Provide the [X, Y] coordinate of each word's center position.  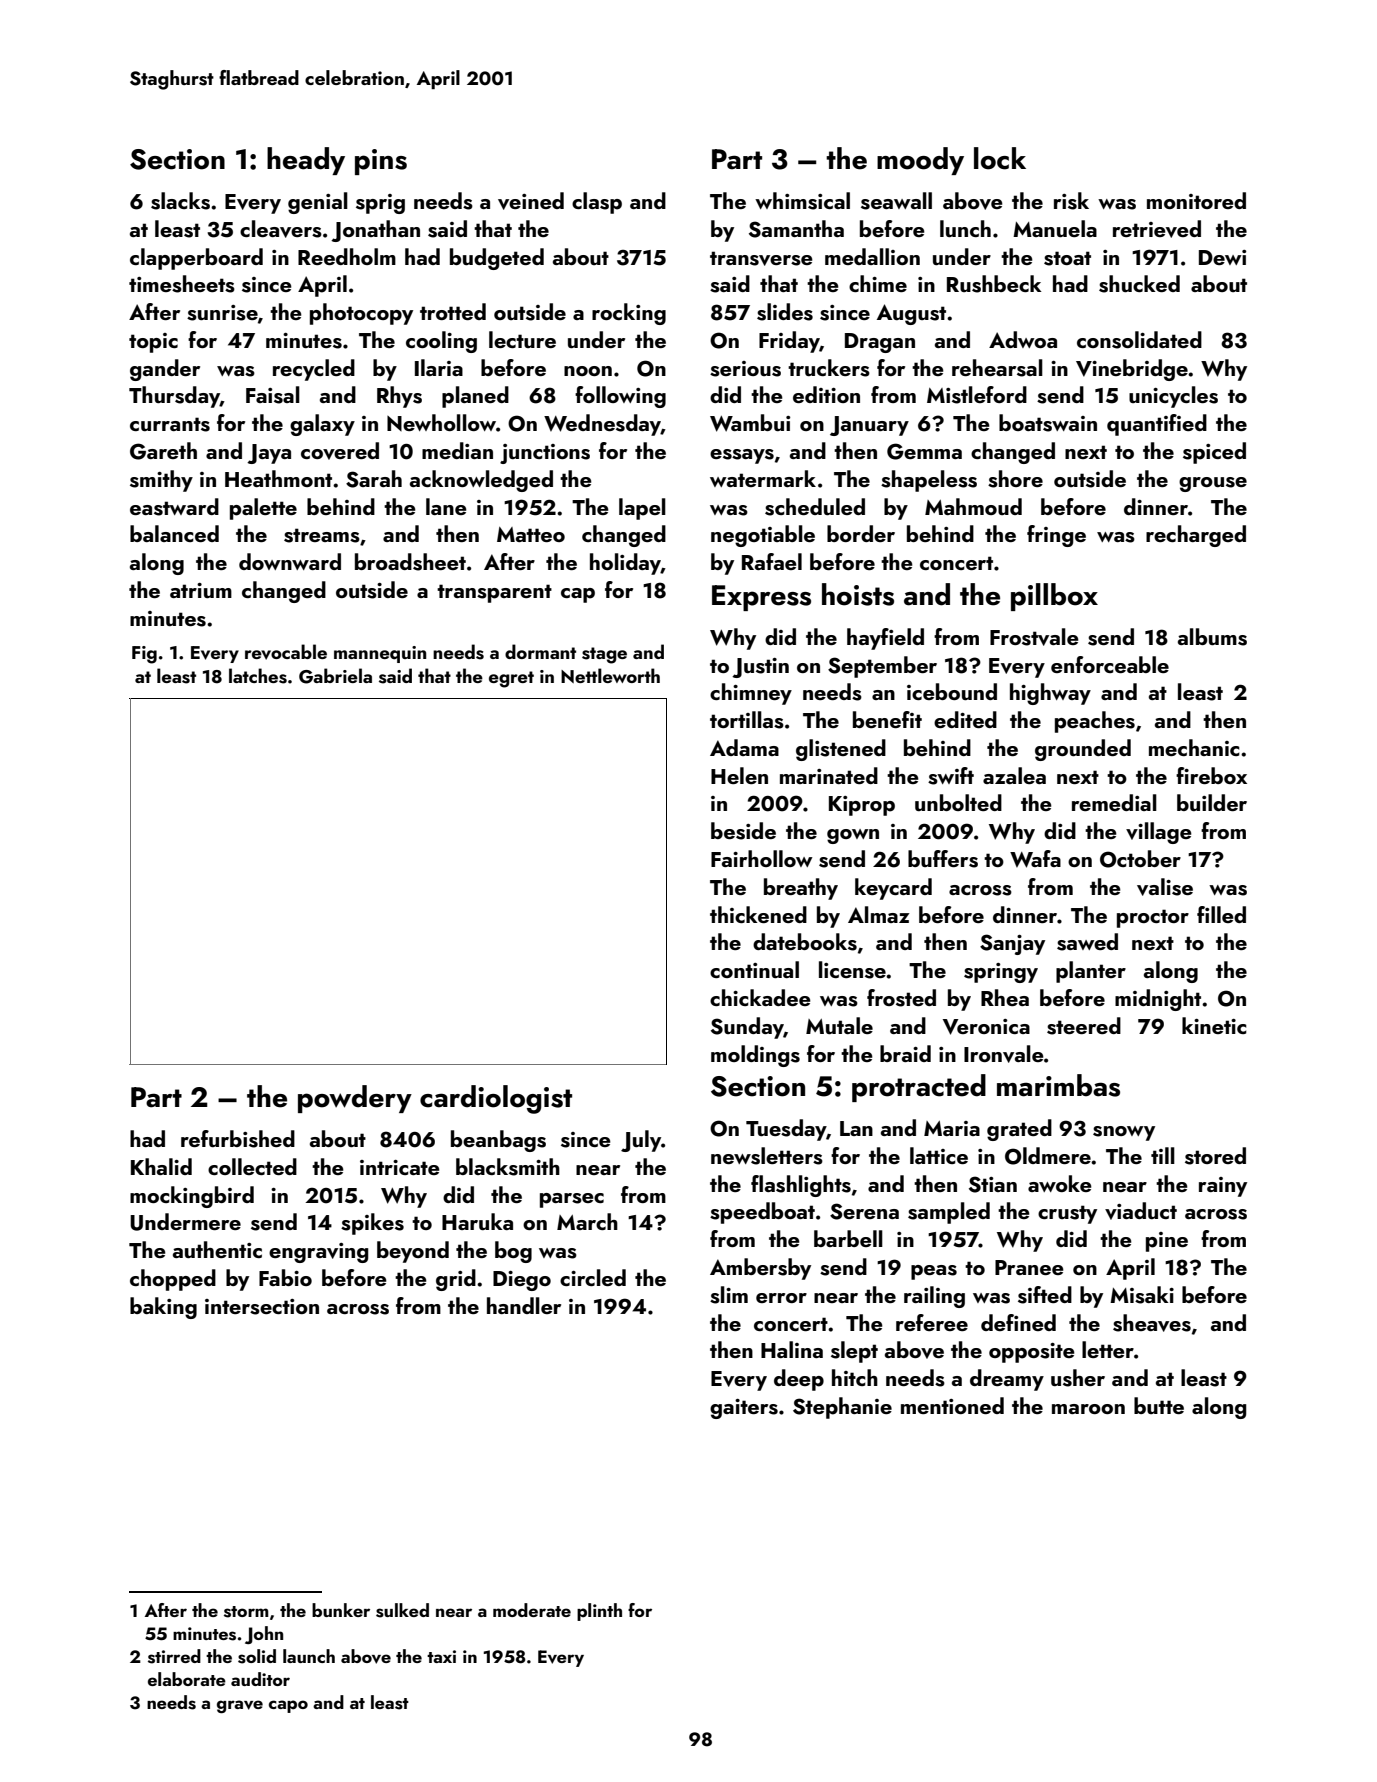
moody [920, 161]
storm [246, 1612]
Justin [760, 668]
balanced [174, 533]
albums [1212, 637]
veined [531, 201]
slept [854, 1352]
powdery [355, 1099]
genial [318, 203]
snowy [1124, 1133]
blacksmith [508, 1167]
